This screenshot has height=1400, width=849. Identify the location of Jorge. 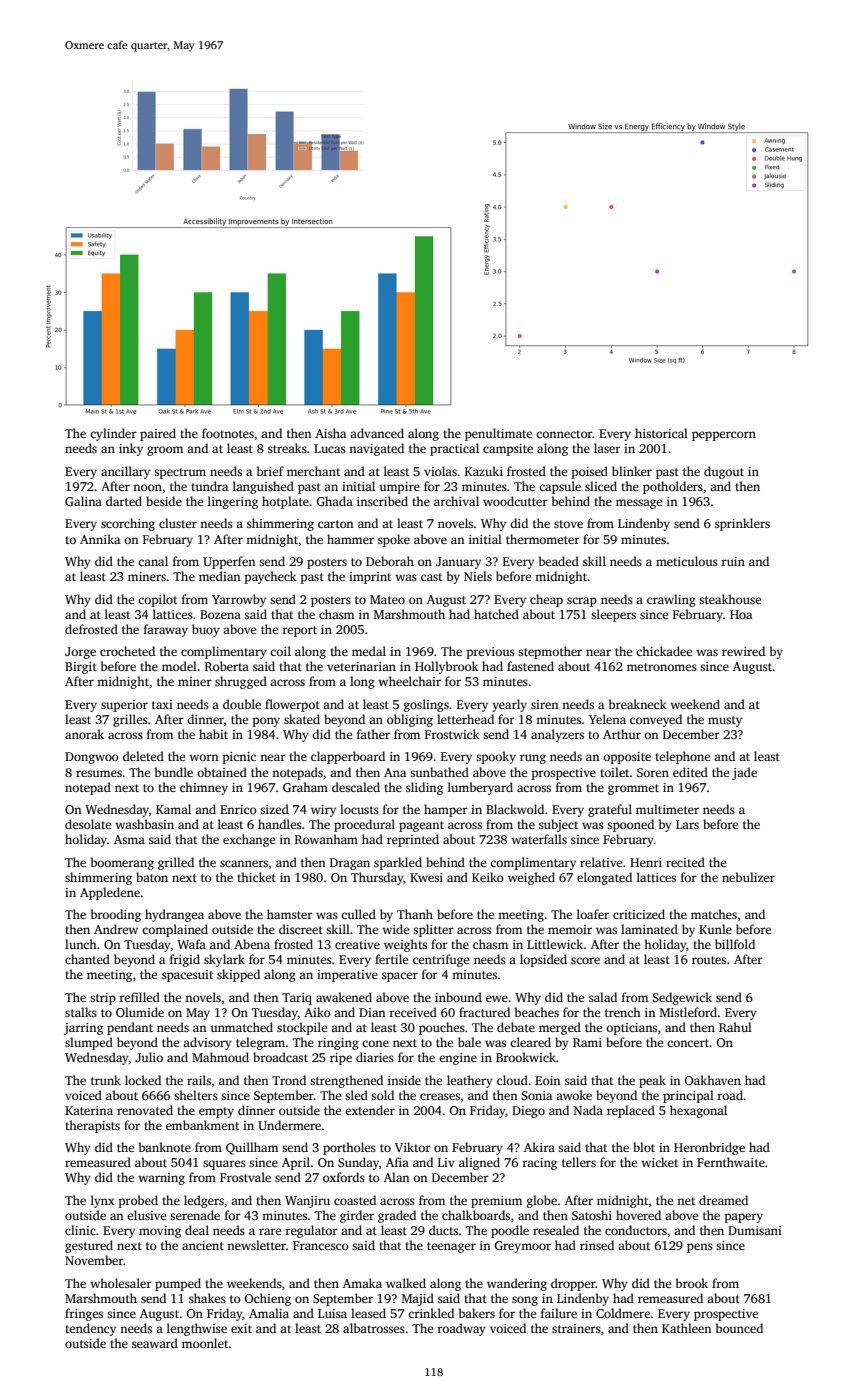
(80, 653).
